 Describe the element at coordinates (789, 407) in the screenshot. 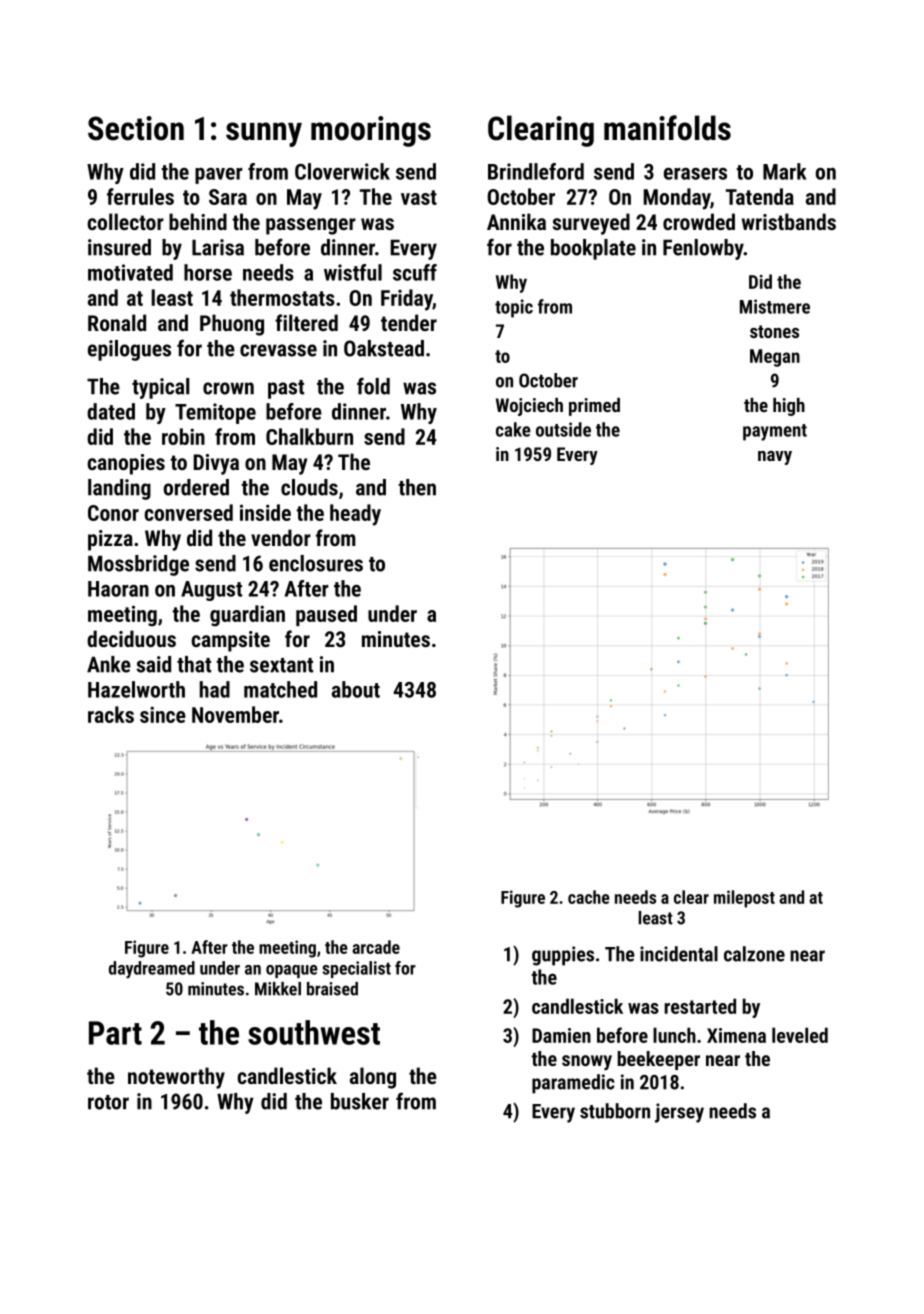

I see `high` at that location.
